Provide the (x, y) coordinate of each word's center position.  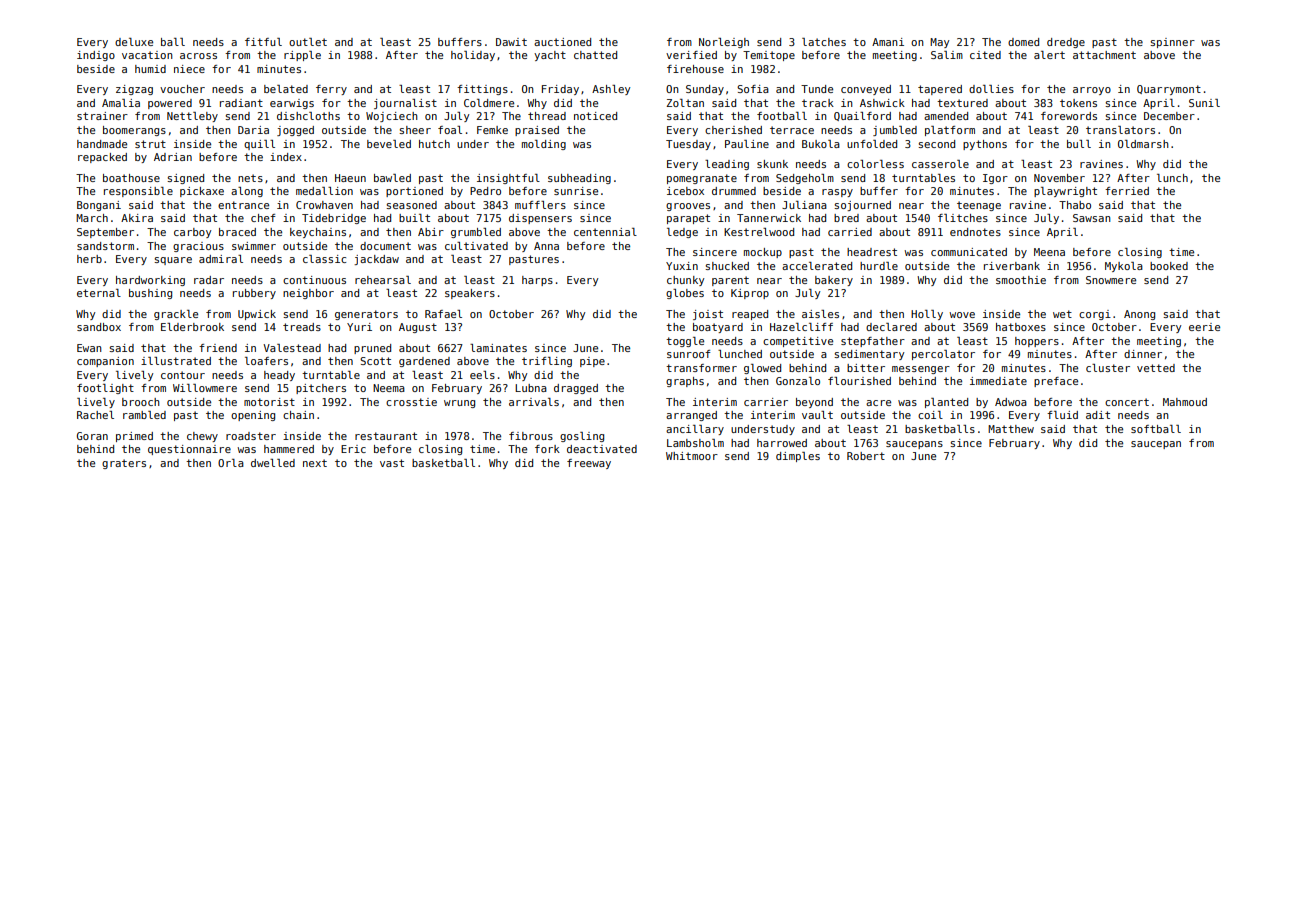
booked (1169, 266)
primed (134, 437)
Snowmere (1111, 280)
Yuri (359, 327)
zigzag (134, 90)
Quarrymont (1169, 90)
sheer (415, 130)
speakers (470, 294)
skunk (772, 164)
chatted (595, 55)
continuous (314, 280)
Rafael (443, 314)
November (1059, 178)
